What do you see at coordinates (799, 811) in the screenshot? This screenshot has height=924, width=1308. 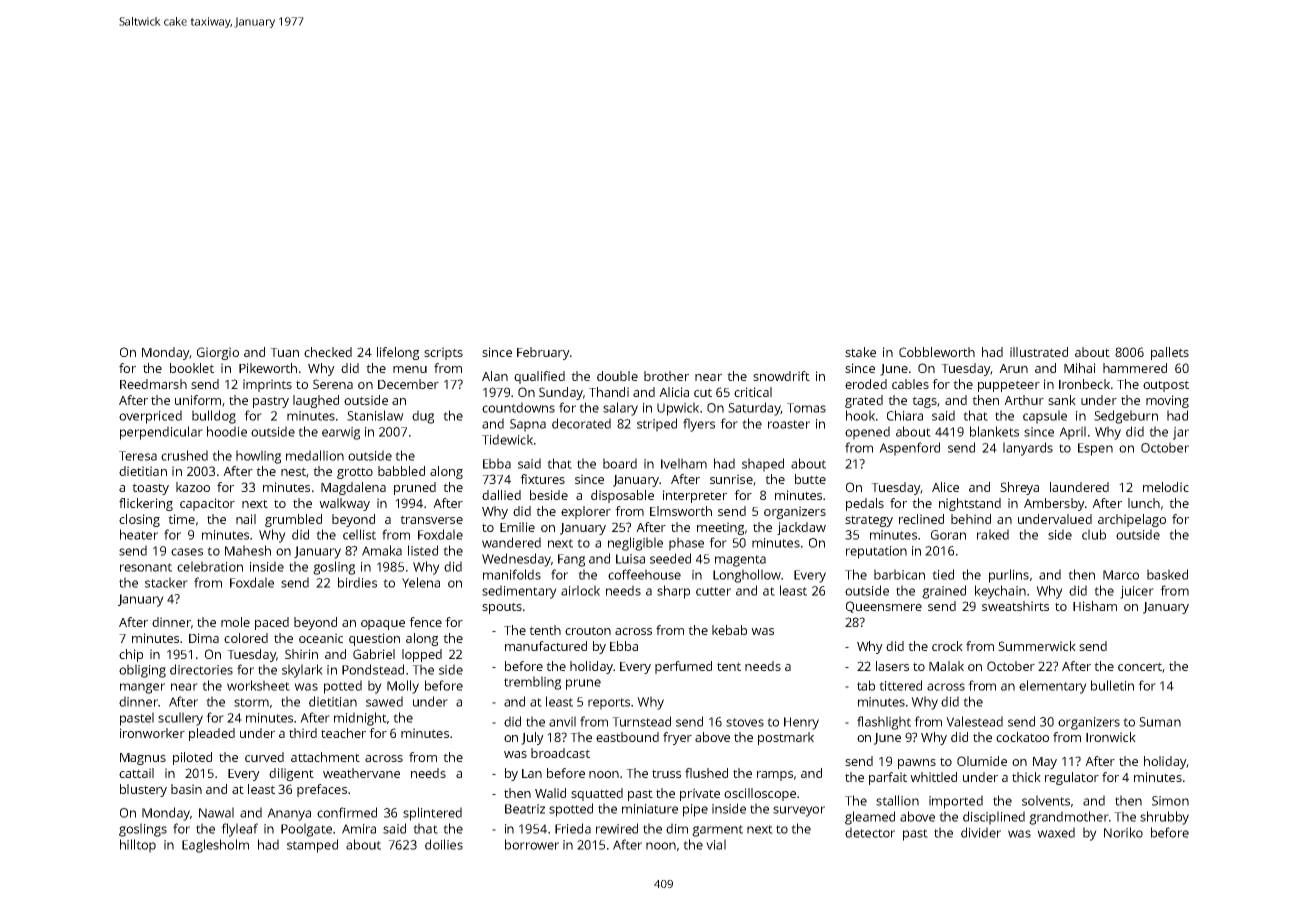 I see `surveyor` at bounding box center [799, 811].
